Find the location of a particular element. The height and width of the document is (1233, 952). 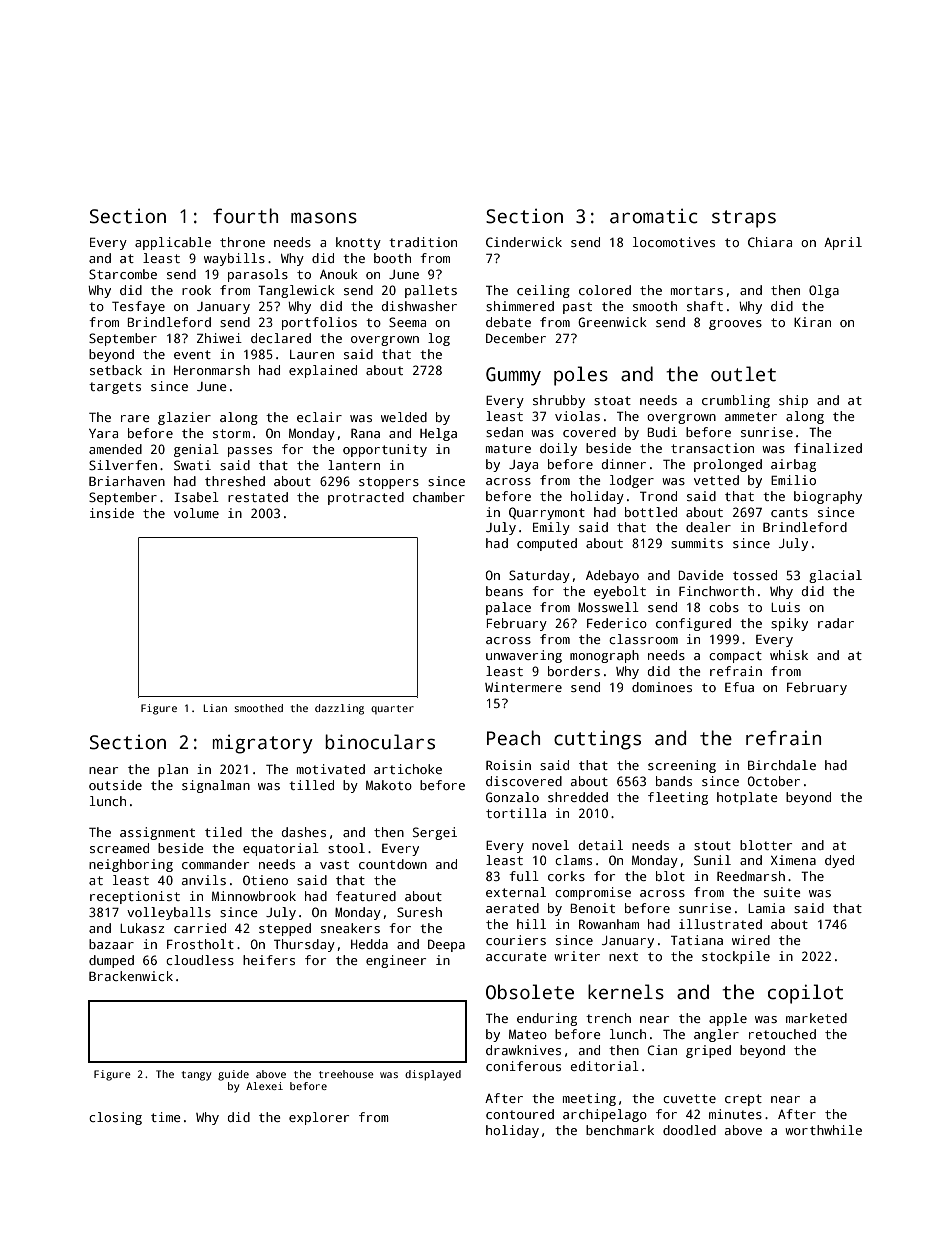

straps is located at coordinates (744, 219).
